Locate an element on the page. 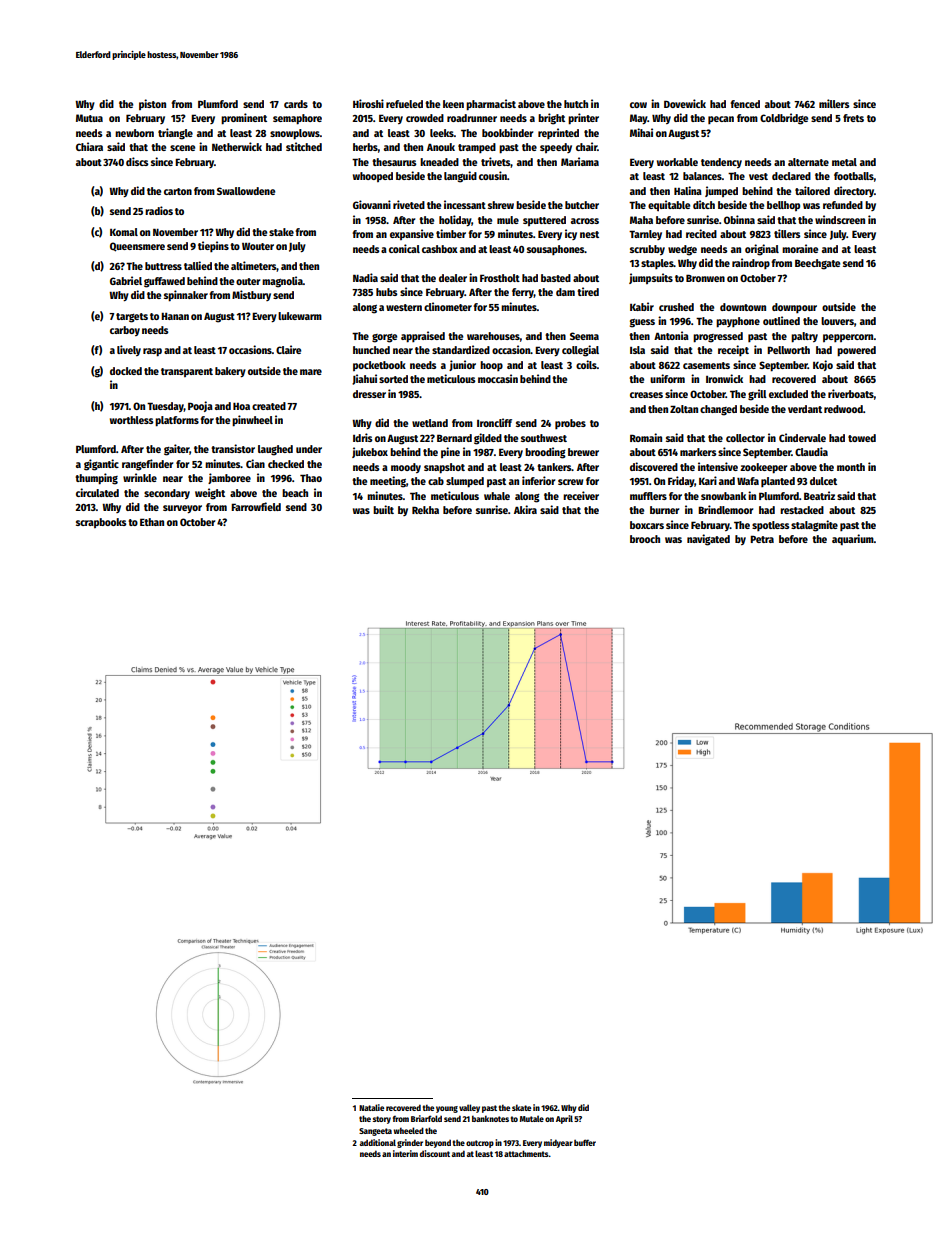  Komal is located at coordinates (124, 232).
